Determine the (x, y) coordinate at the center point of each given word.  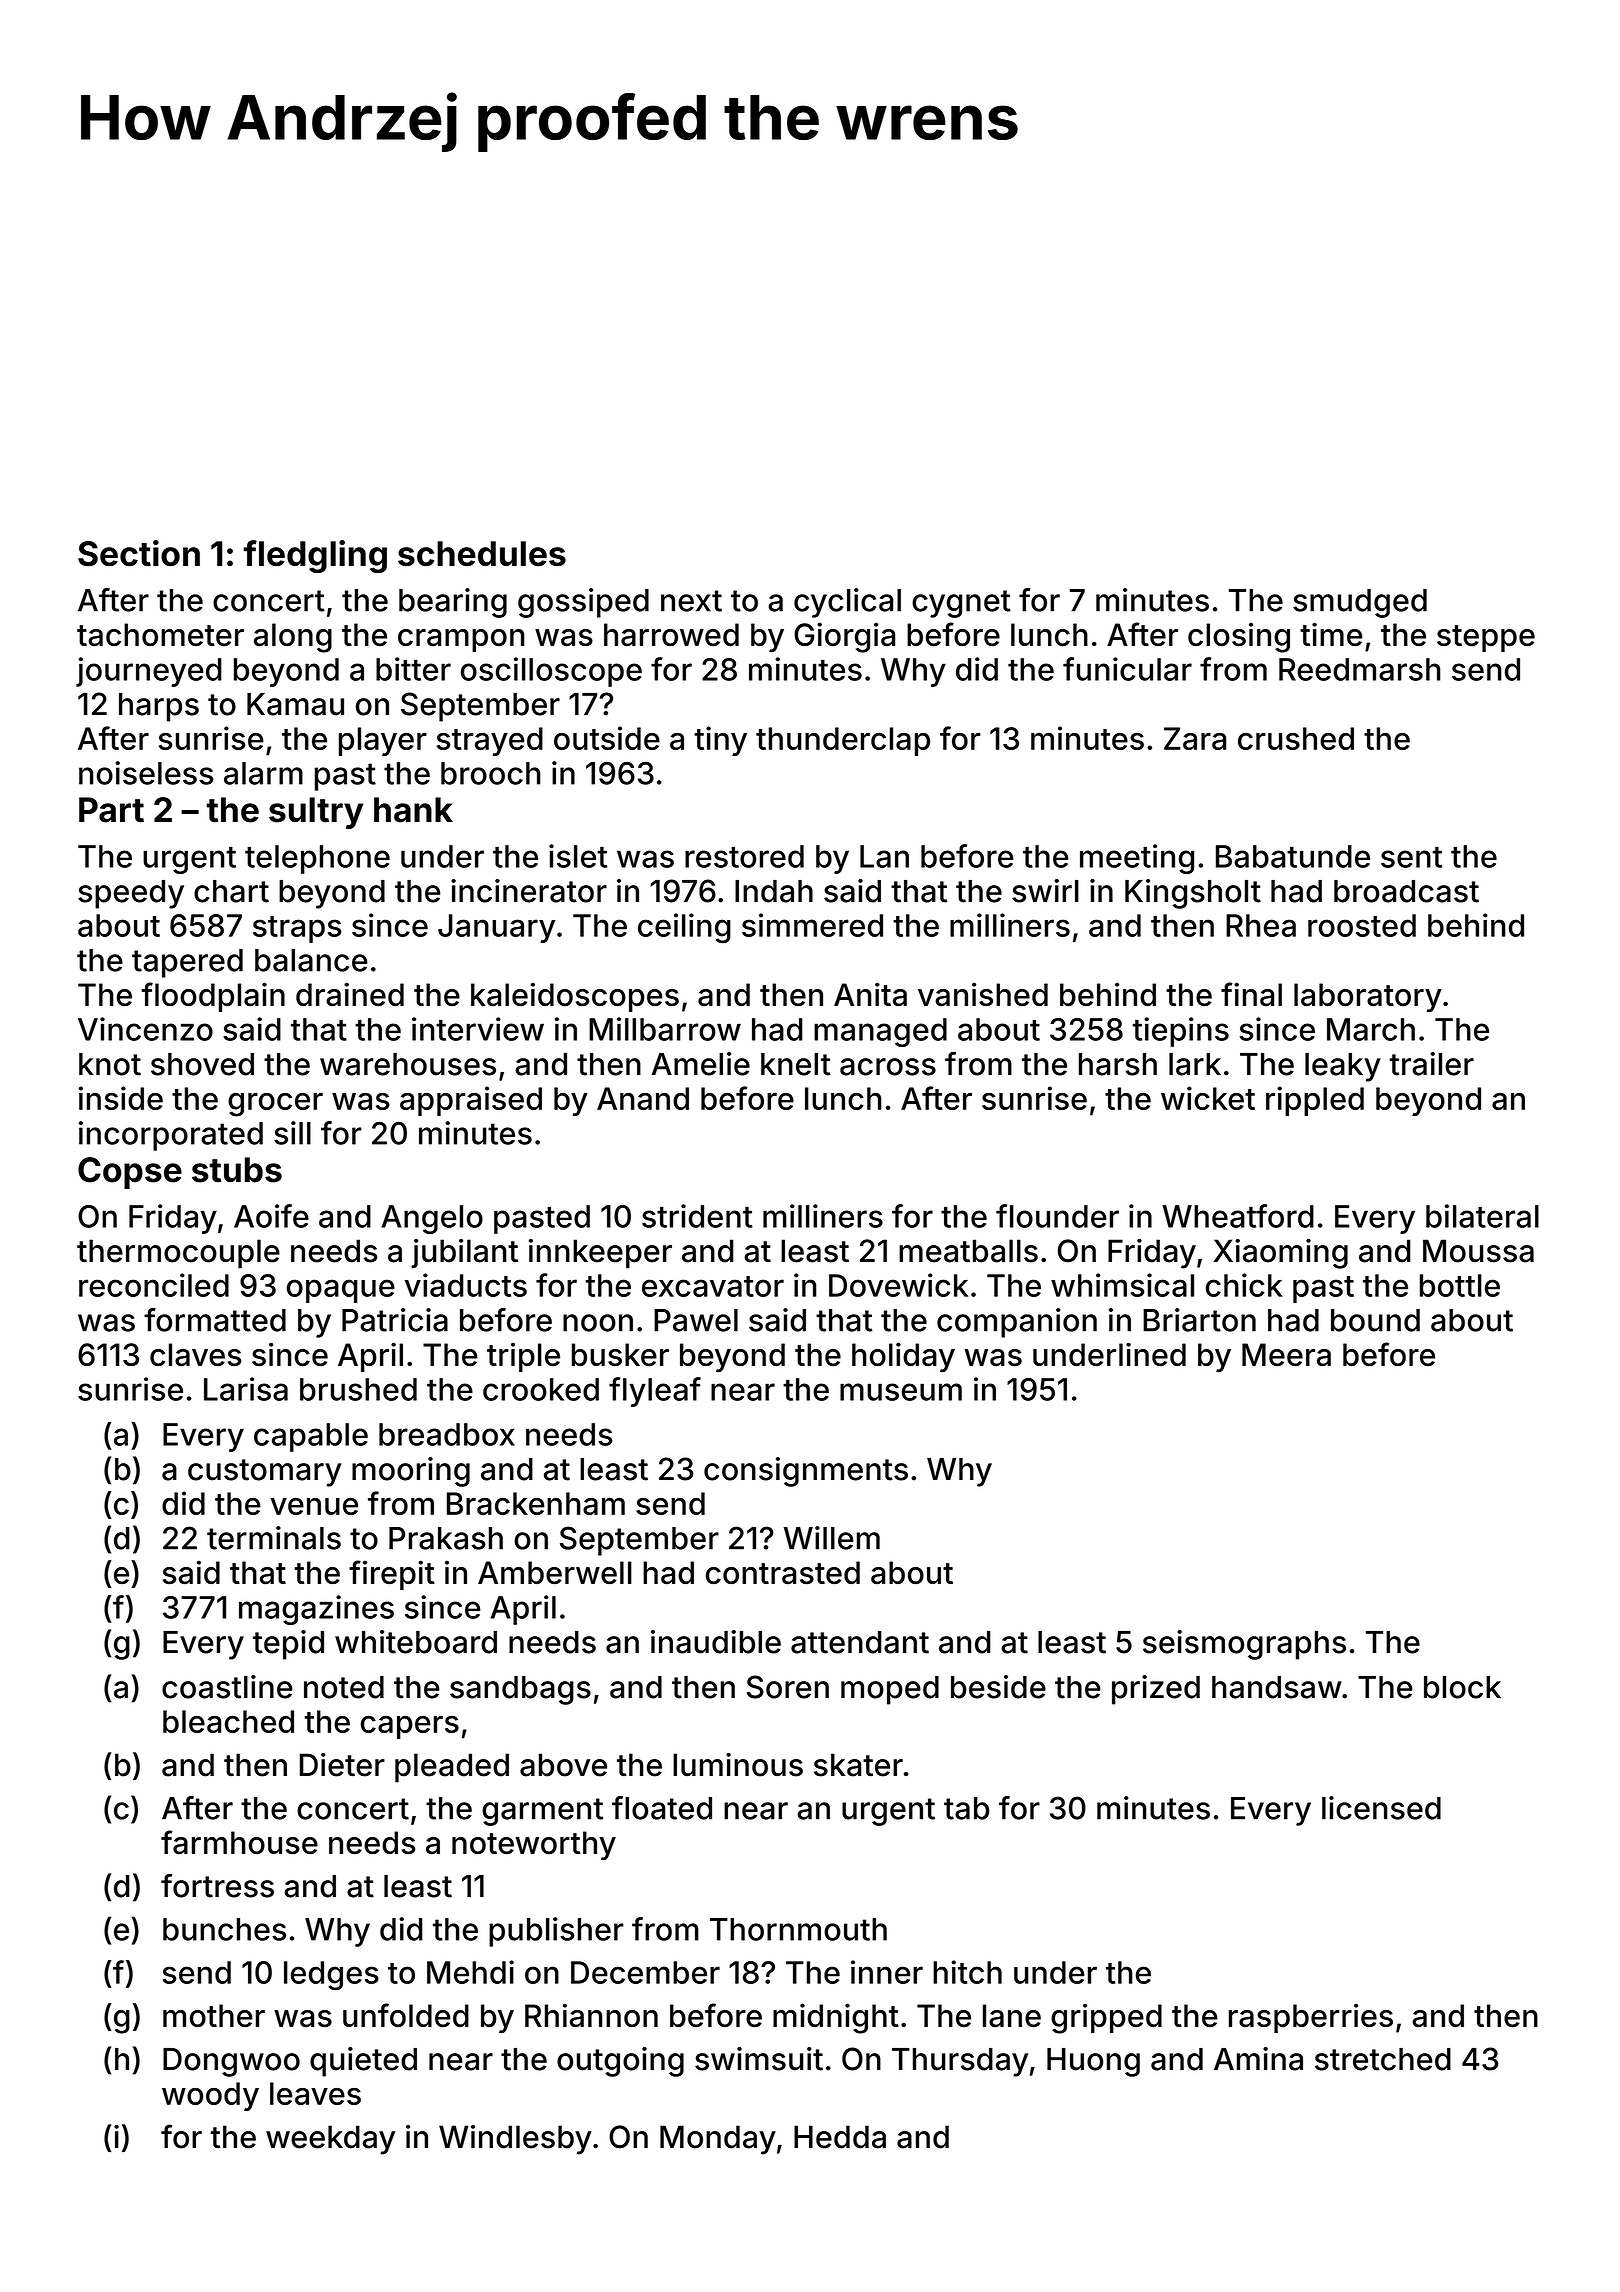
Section (139, 553)
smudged (1360, 603)
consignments (806, 1472)
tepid (288, 1645)
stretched (1383, 2059)
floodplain (213, 997)
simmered (812, 925)
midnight (836, 2018)
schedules (482, 554)
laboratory (1368, 998)
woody (210, 2096)
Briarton (1199, 1320)
